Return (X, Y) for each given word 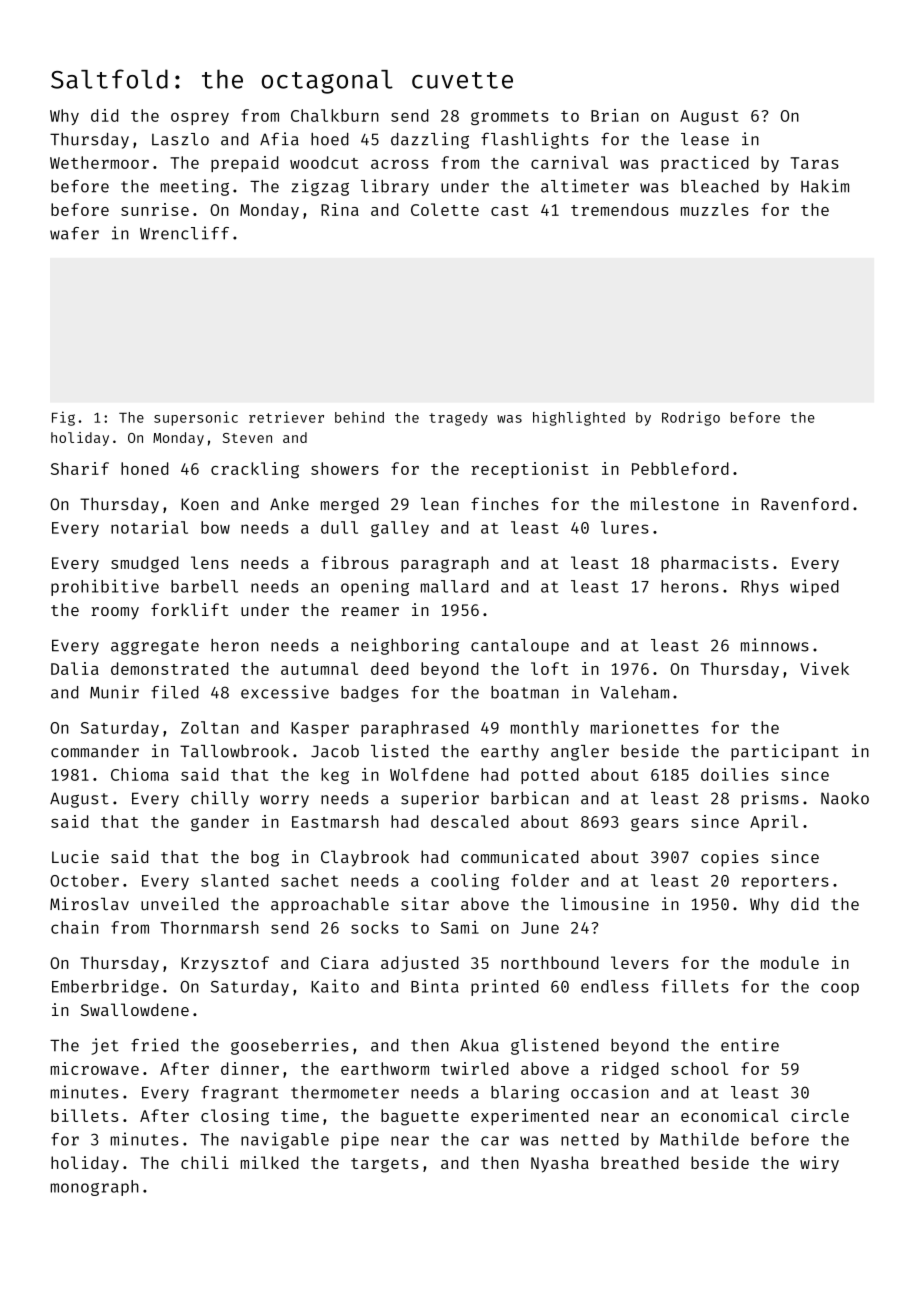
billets (85, 1115)
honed (145, 468)
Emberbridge (105, 987)
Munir (114, 692)
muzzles (715, 209)
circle (820, 1115)
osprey (200, 118)
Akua (479, 1045)
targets (385, 1165)
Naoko (845, 798)
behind (359, 417)
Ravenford (805, 504)
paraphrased (415, 729)
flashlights (535, 140)
